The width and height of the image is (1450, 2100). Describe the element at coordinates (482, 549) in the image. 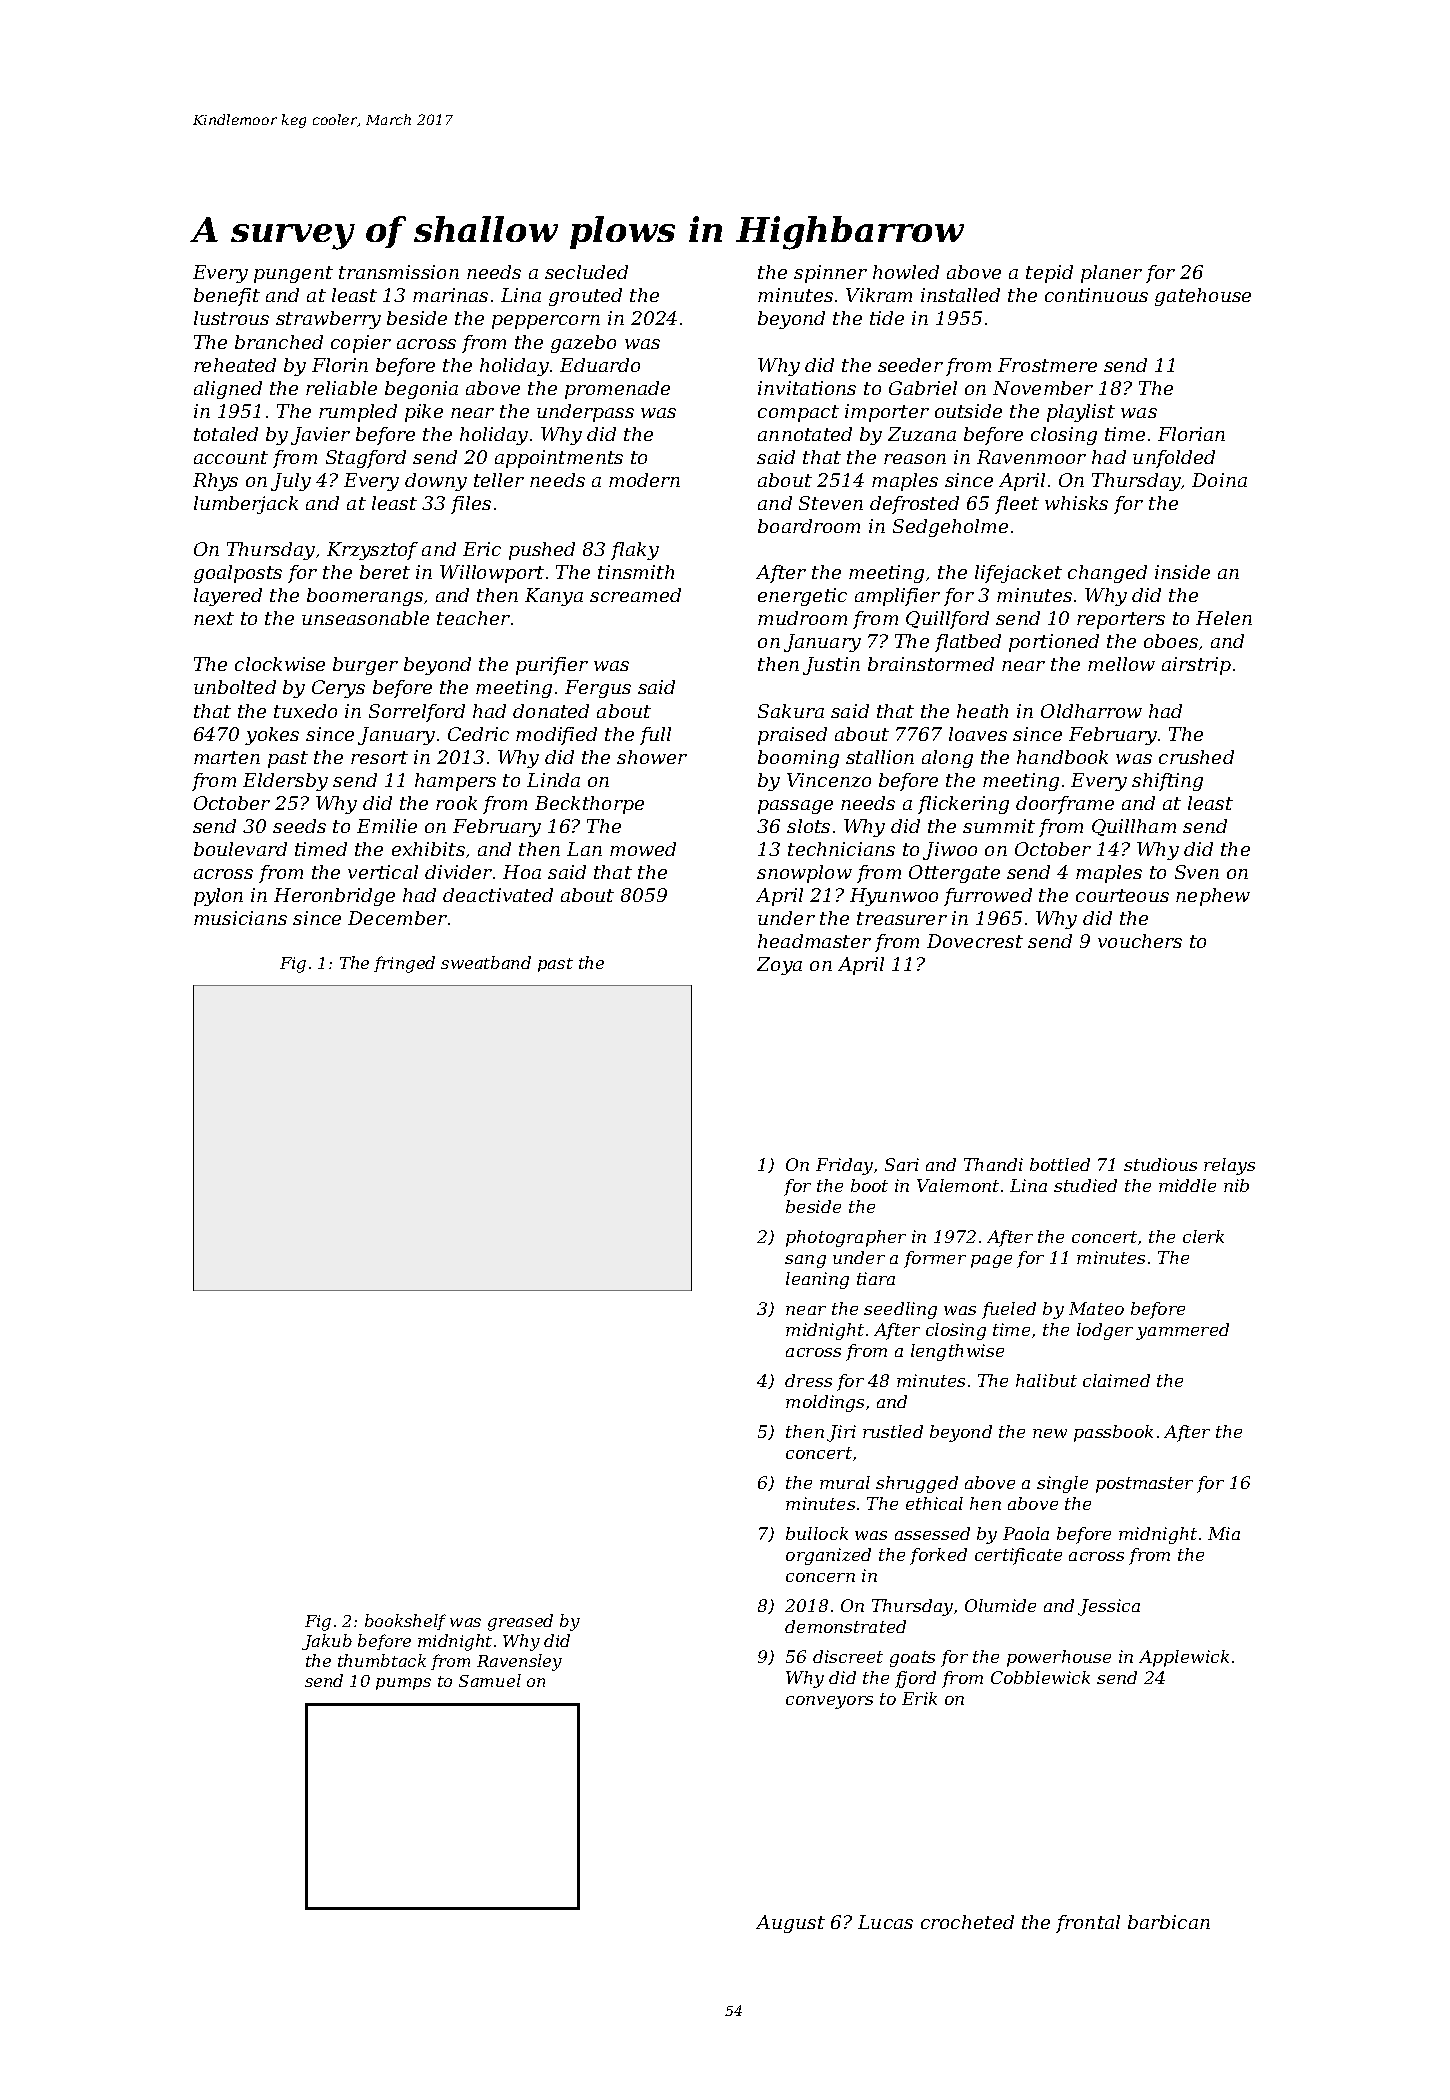

I see `Eric` at that location.
